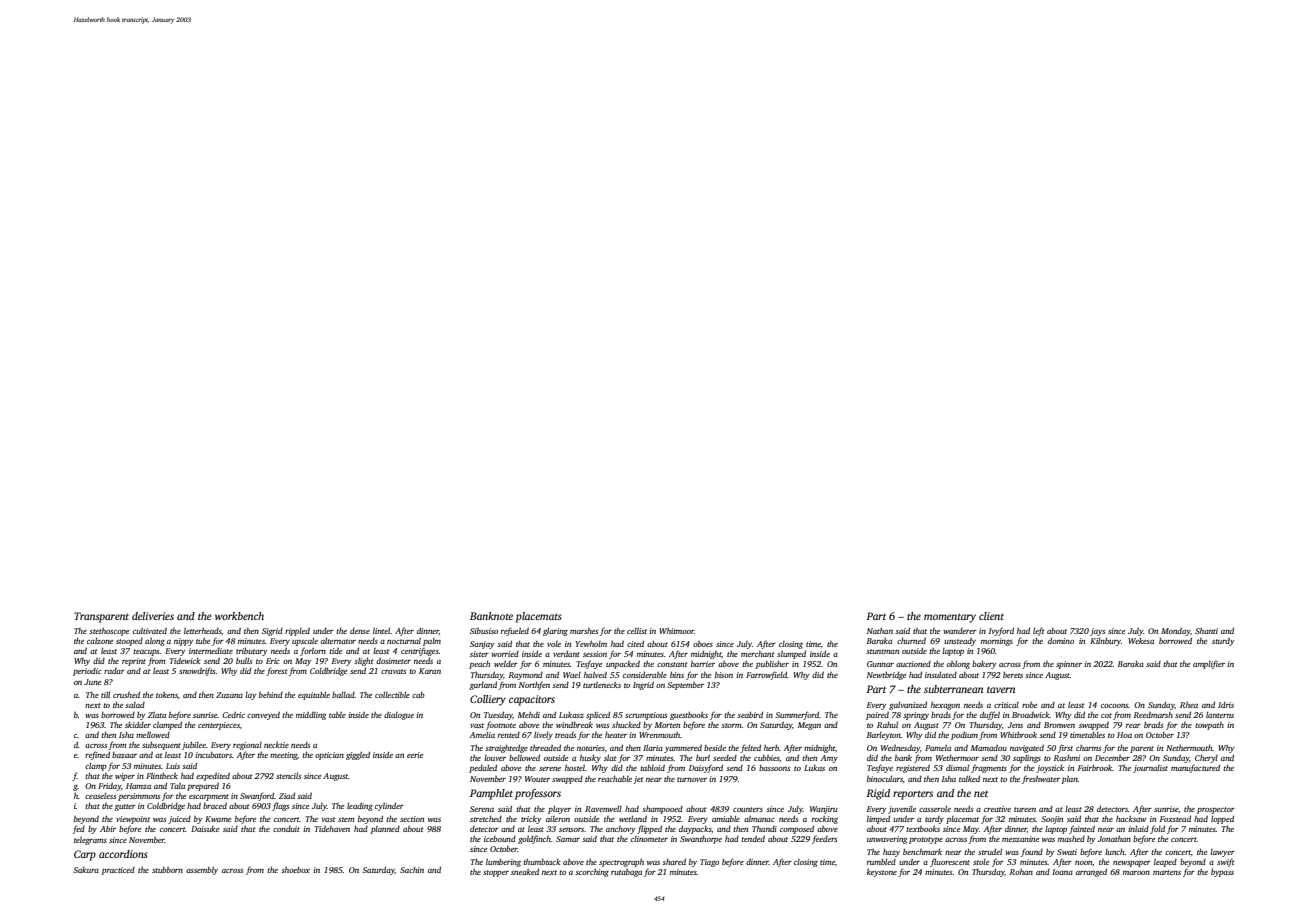 The width and height of the screenshot is (1308, 924). What do you see at coordinates (287, 796) in the screenshot?
I see `Ziad` at bounding box center [287, 796].
